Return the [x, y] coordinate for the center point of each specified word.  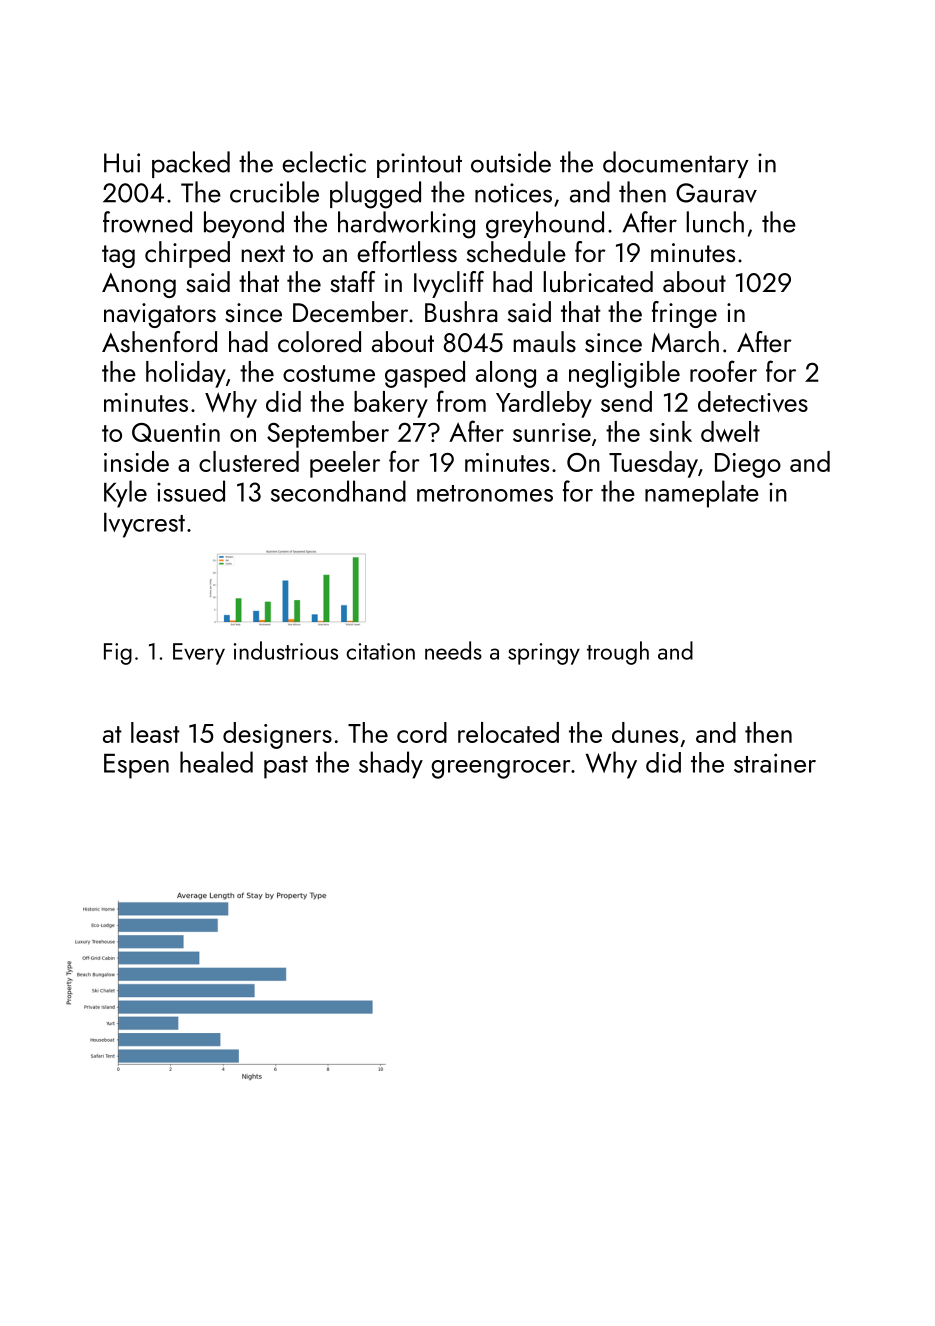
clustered [249, 461]
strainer [775, 763]
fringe [684, 314]
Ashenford [159, 341]
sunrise [552, 432]
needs [453, 650]
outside [511, 162]
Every [199, 654]
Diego [748, 465]
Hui [122, 163]
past [286, 767]
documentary [676, 164]
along [506, 374]
